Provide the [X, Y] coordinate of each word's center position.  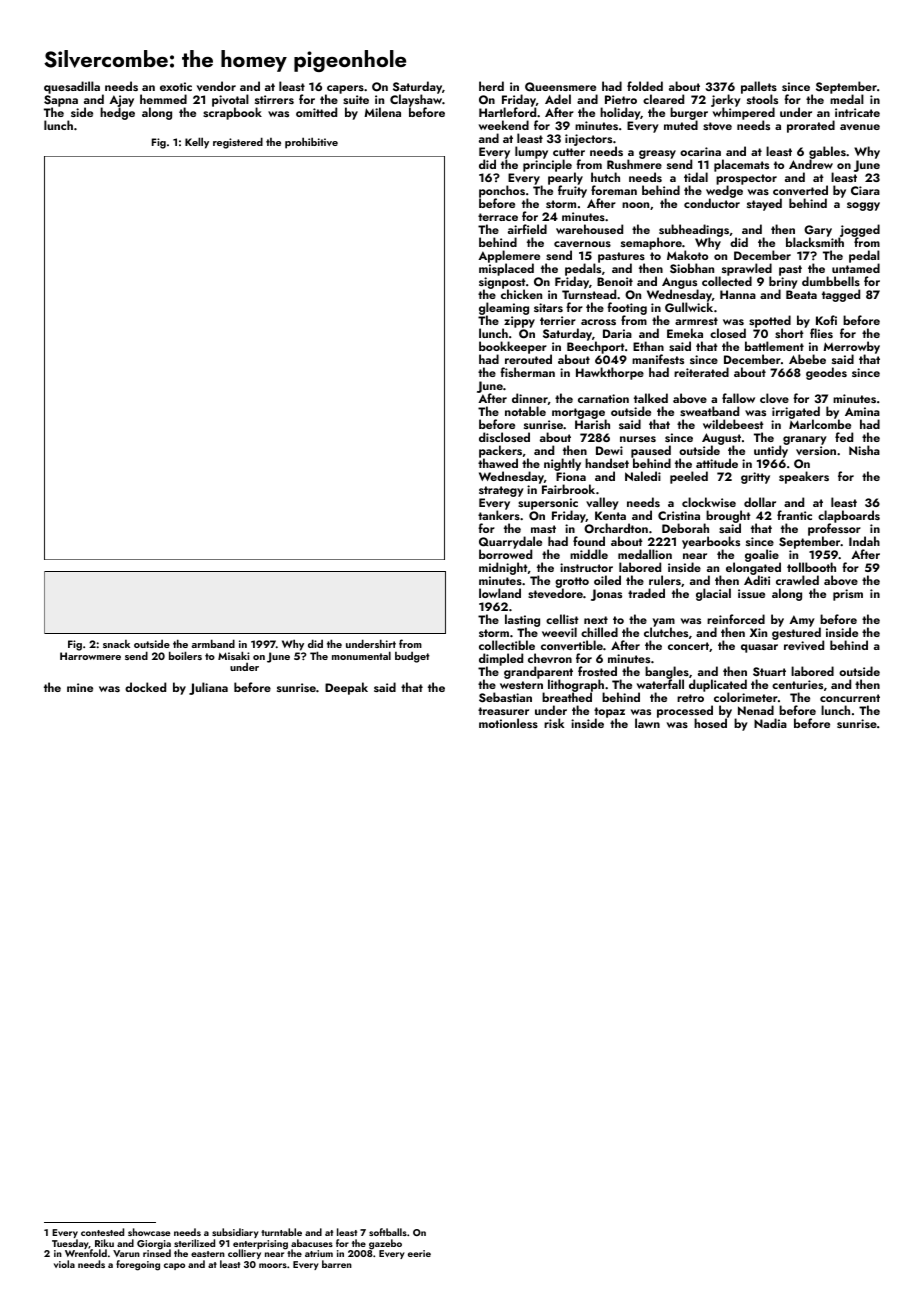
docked [145, 687]
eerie [419, 1253]
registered [238, 143]
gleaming [504, 309]
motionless [508, 723]
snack [116, 644]
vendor [216, 86]
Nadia [770, 723]
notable [525, 411]
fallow [738, 398]
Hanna [738, 294]
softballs [388, 1232]
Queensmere [560, 87]
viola [64, 1264]
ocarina [700, 151]
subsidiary [235, 1233]
